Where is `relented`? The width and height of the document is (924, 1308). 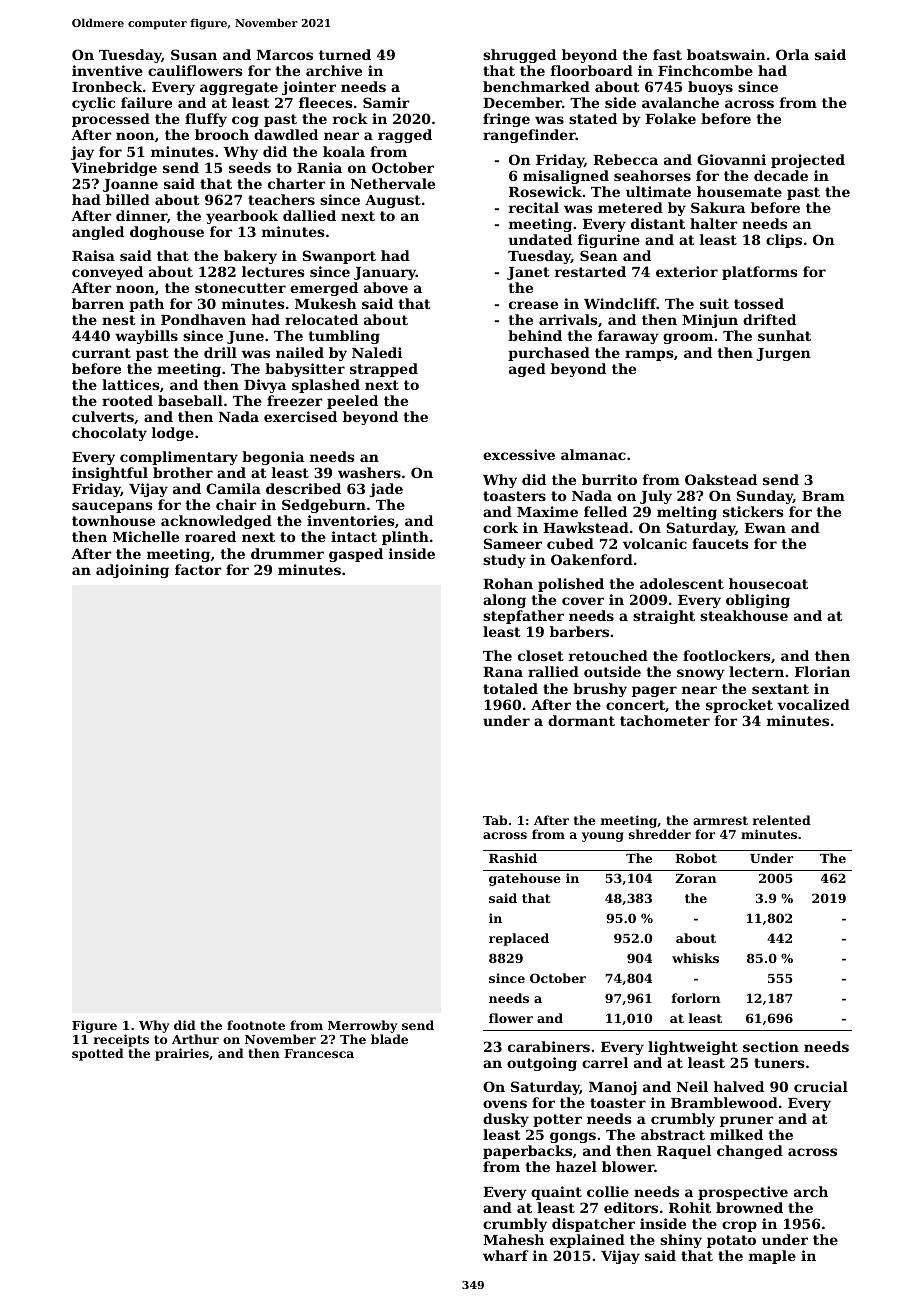
relented is located at coordinates (782, 820).
